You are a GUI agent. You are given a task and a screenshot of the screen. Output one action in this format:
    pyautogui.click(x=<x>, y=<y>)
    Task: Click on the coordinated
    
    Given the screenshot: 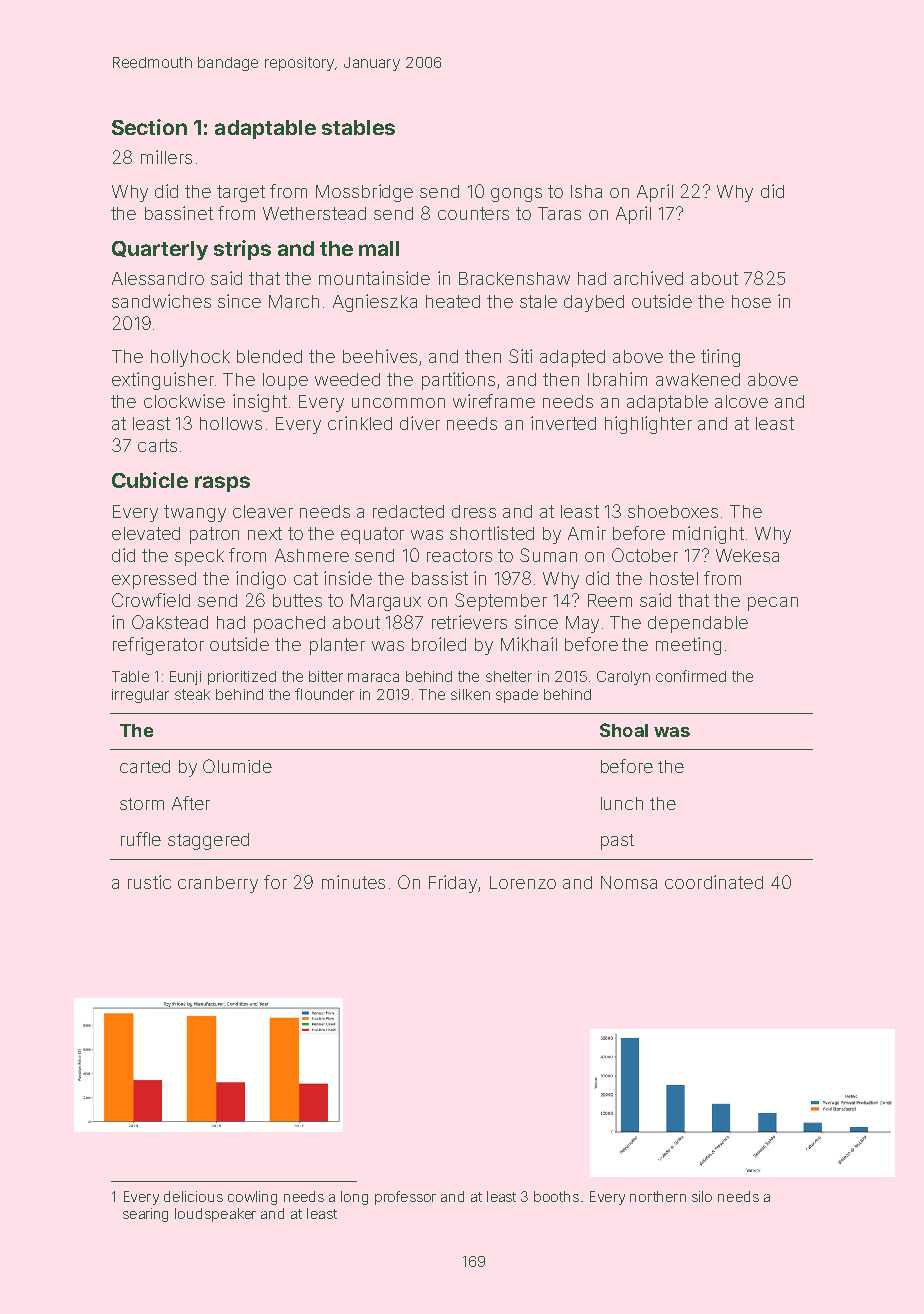 What is the action you would take?
    pyautogui.click(x=714, y=882)
